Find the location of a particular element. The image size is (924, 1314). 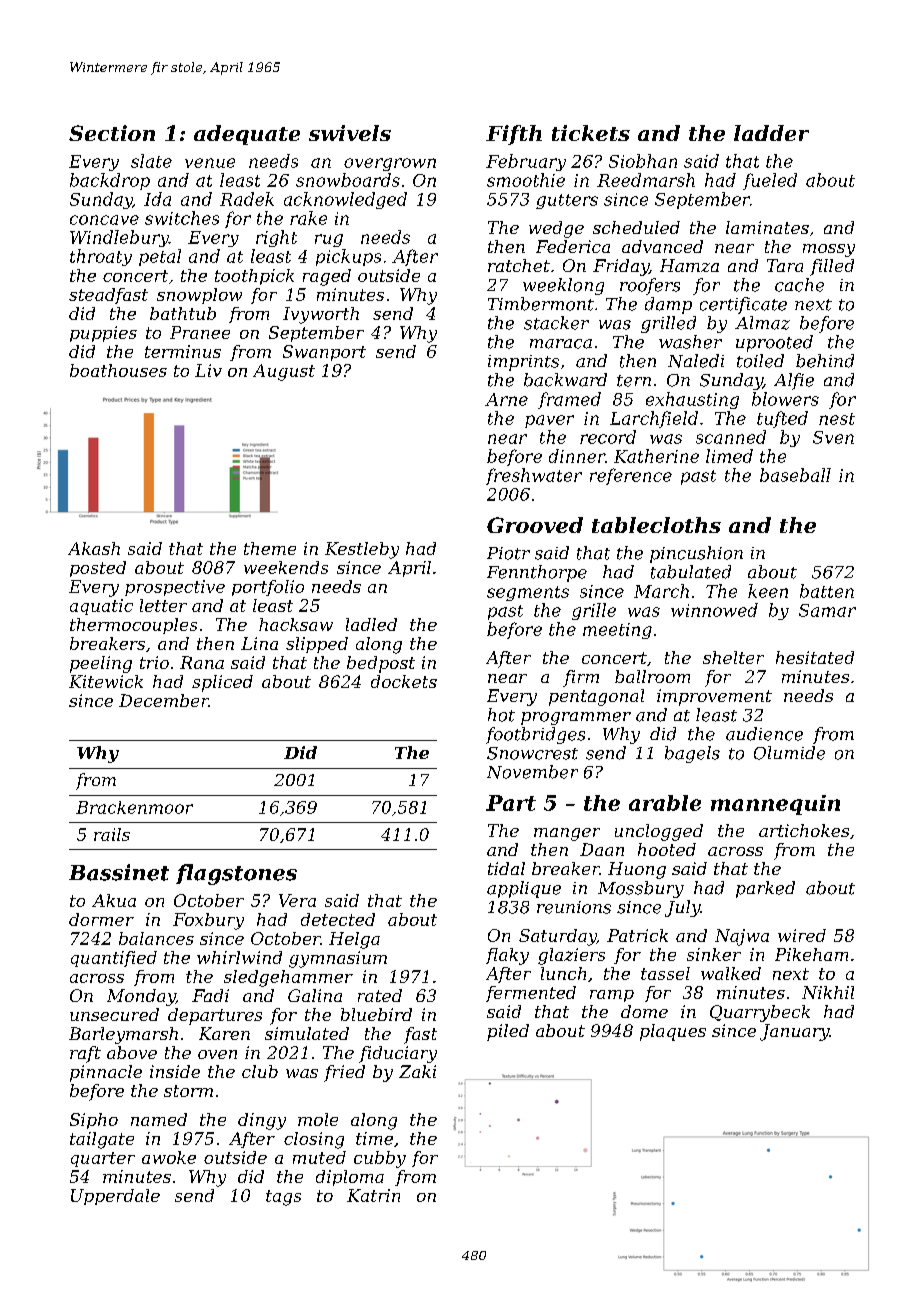

Katrin is located at coordinates (373, 1195).
